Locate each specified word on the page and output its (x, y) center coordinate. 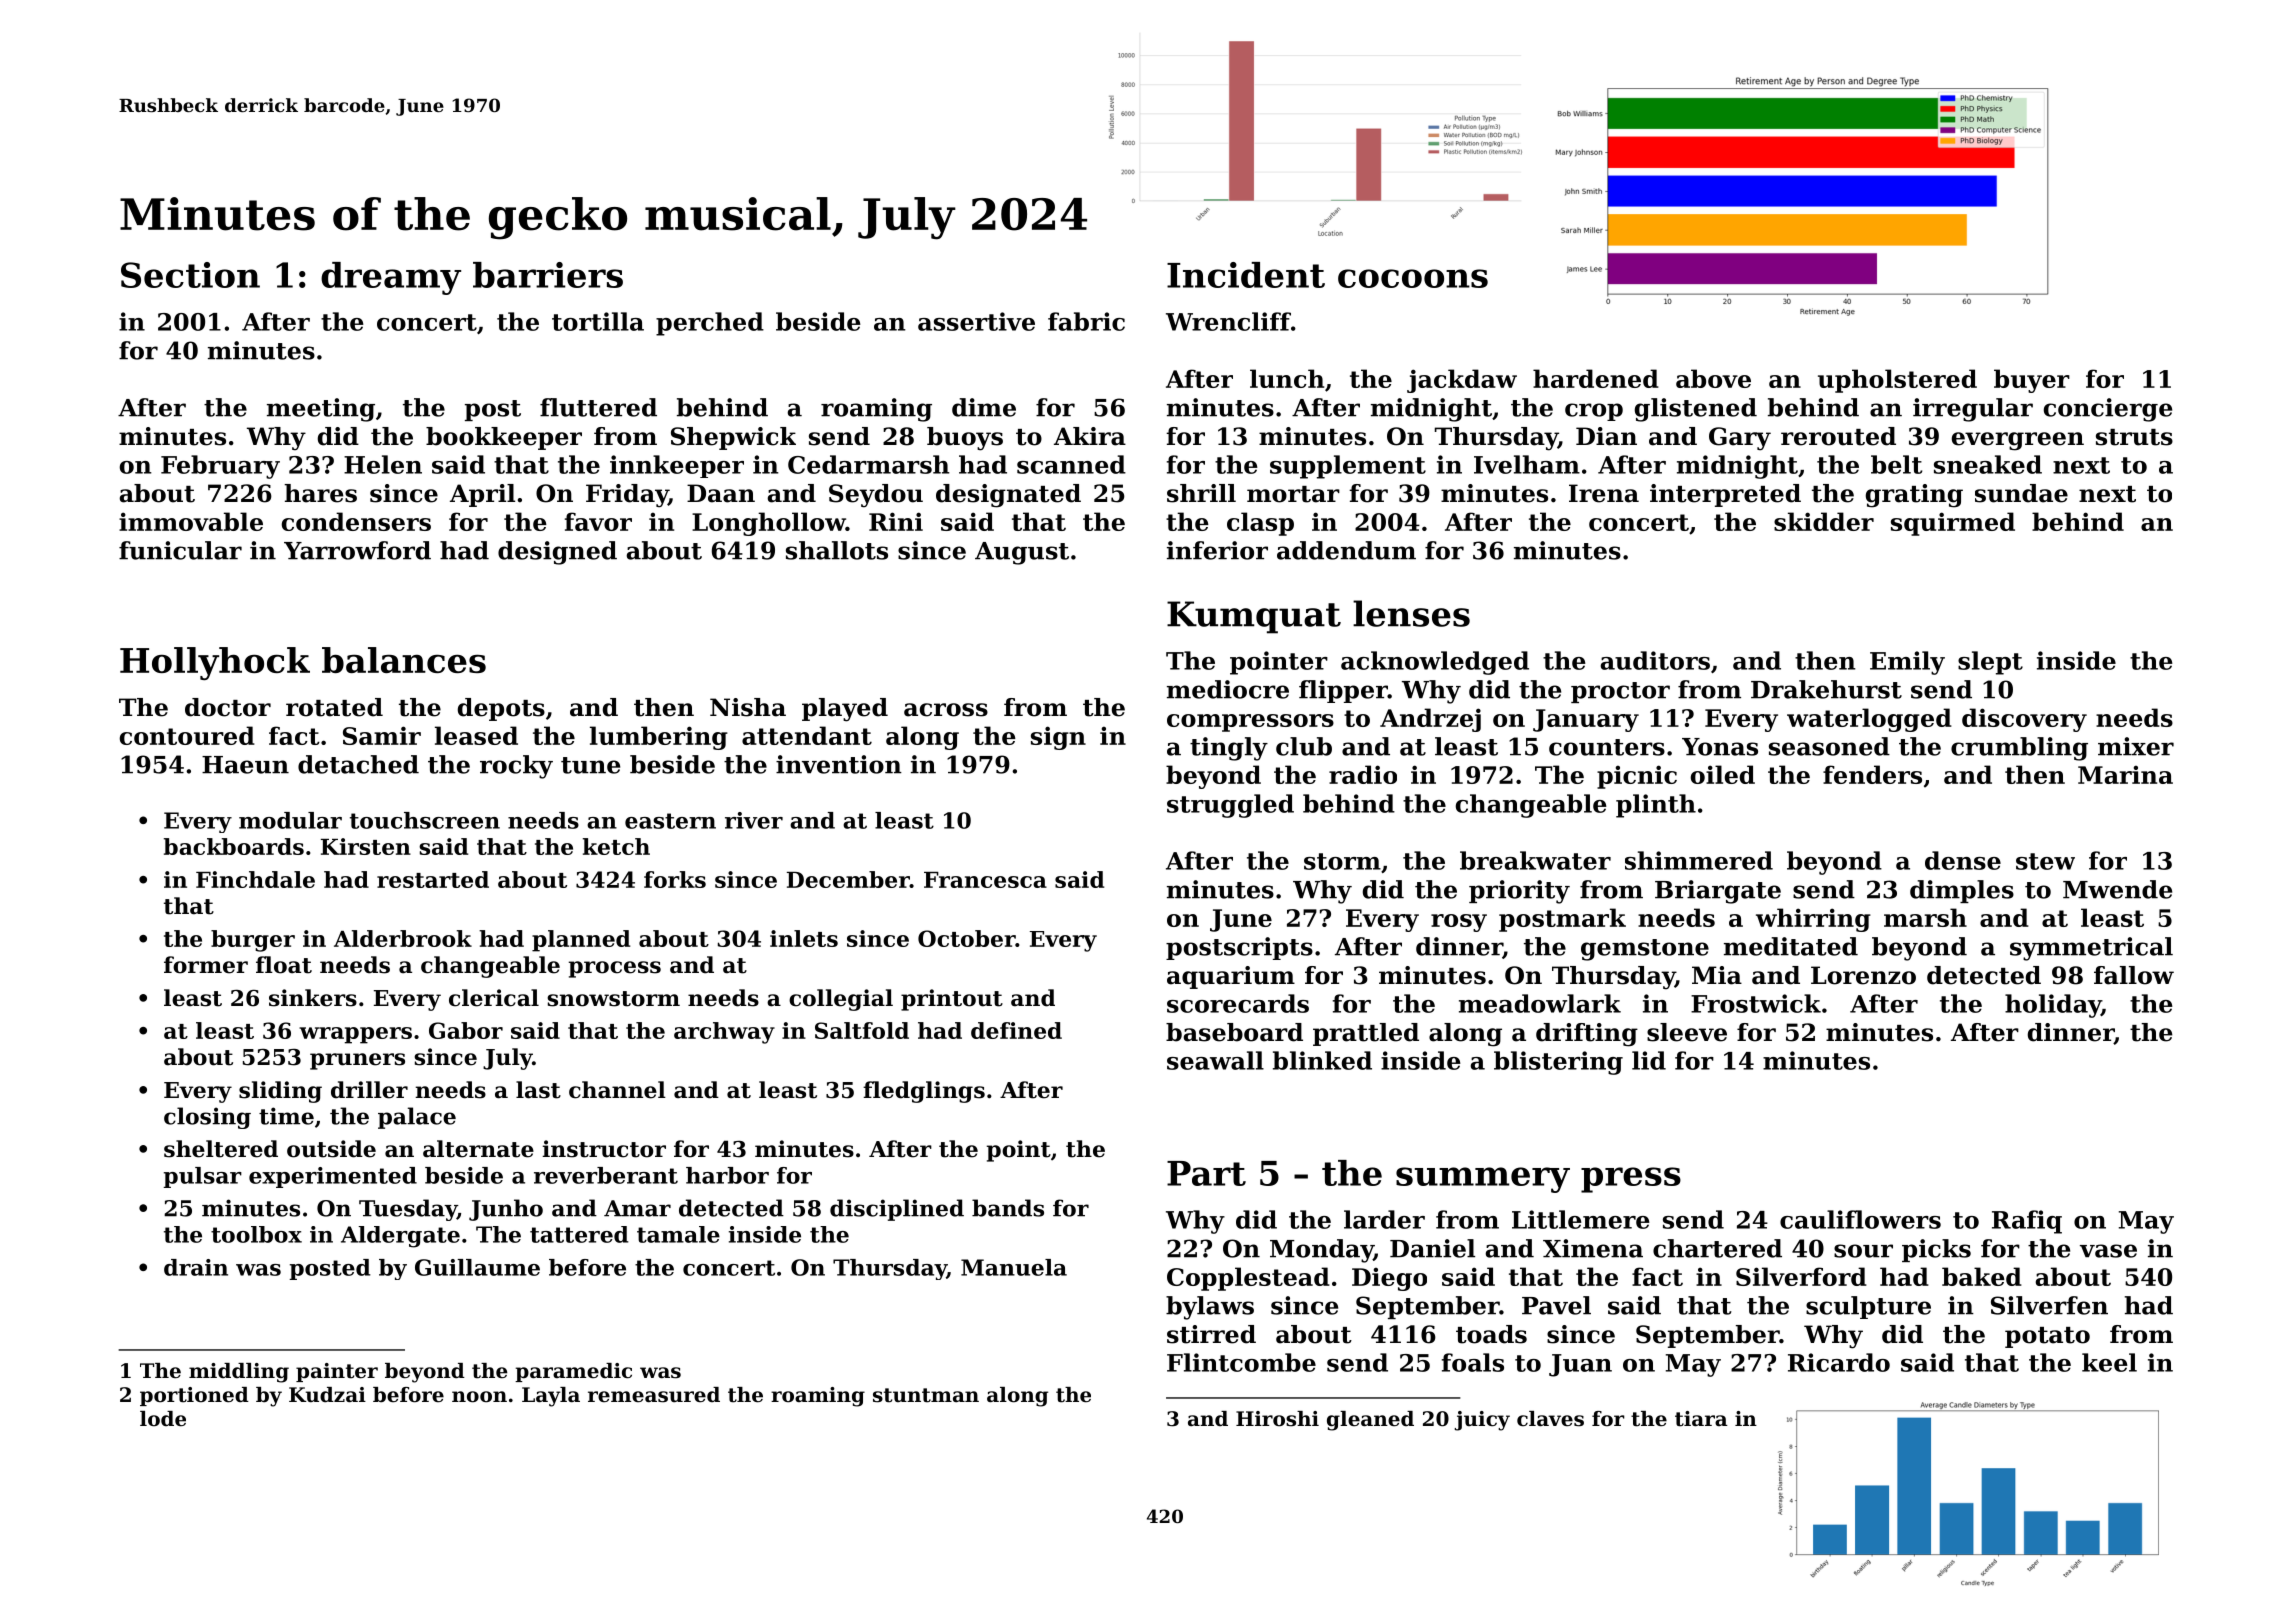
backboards (234, 846)
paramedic (573, 1372)
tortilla (598, 321)
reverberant (606, 1175)
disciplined (897, 1210)
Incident (1246, 275)
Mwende (2117, 889)
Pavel (1556, 1305)
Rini (896, 521)
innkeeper (677, 466)
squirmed (1953, 524)
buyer (2032, 381)
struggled (1230, 806)
